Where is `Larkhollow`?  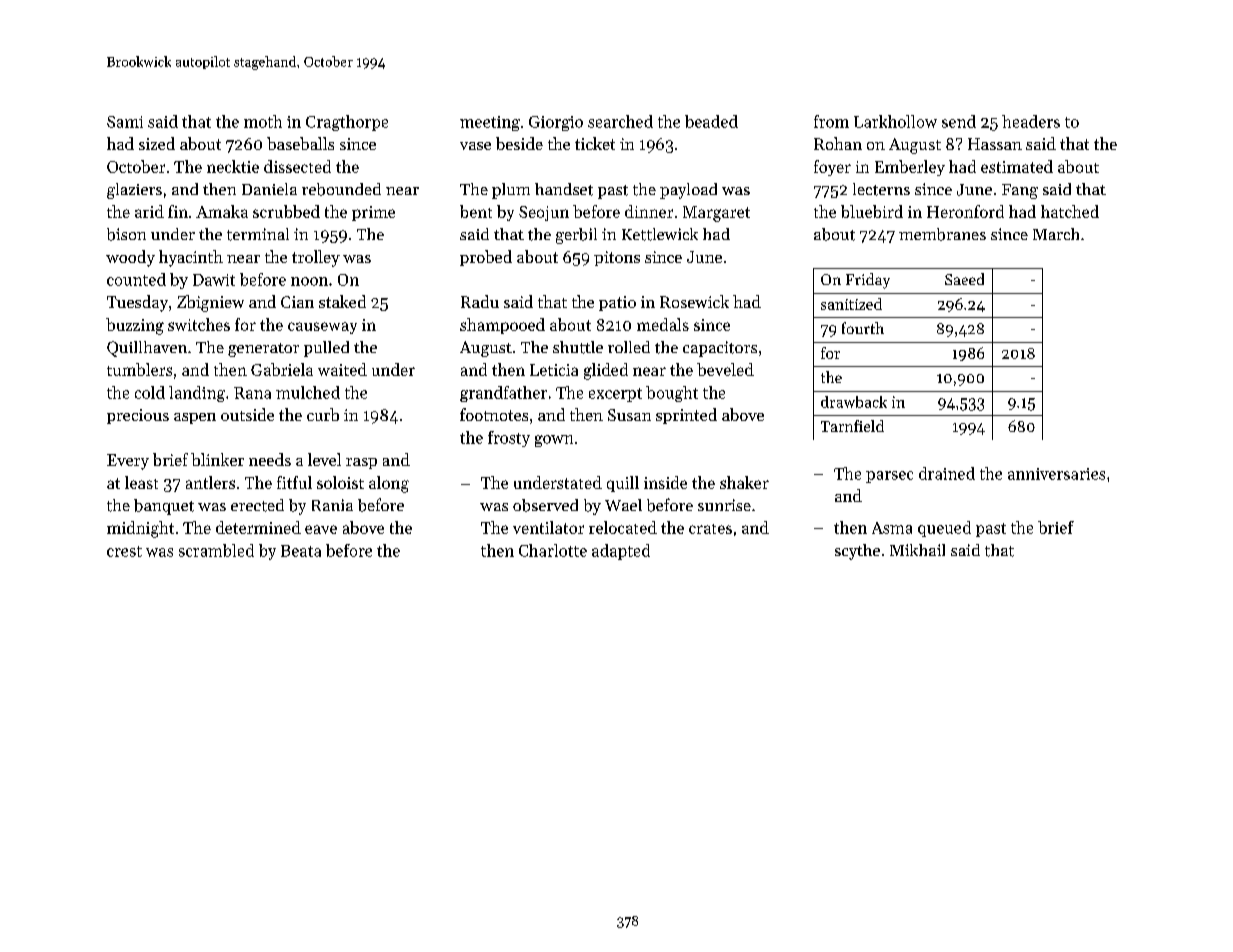
Larkhollow is located at coordinates (895, 121).
